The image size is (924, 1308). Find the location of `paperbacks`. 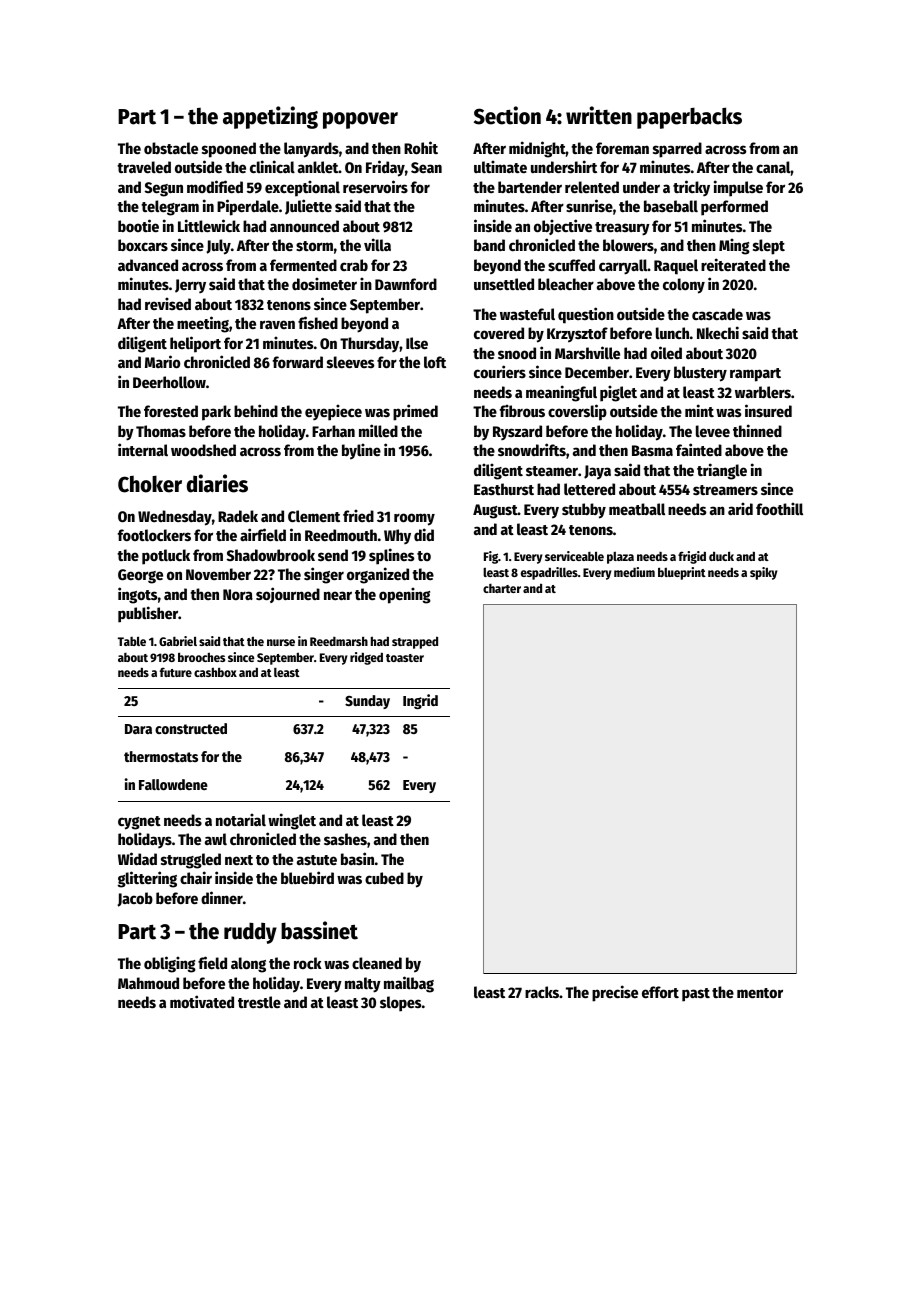

paperbacks is located at coordinates (689, 118).
